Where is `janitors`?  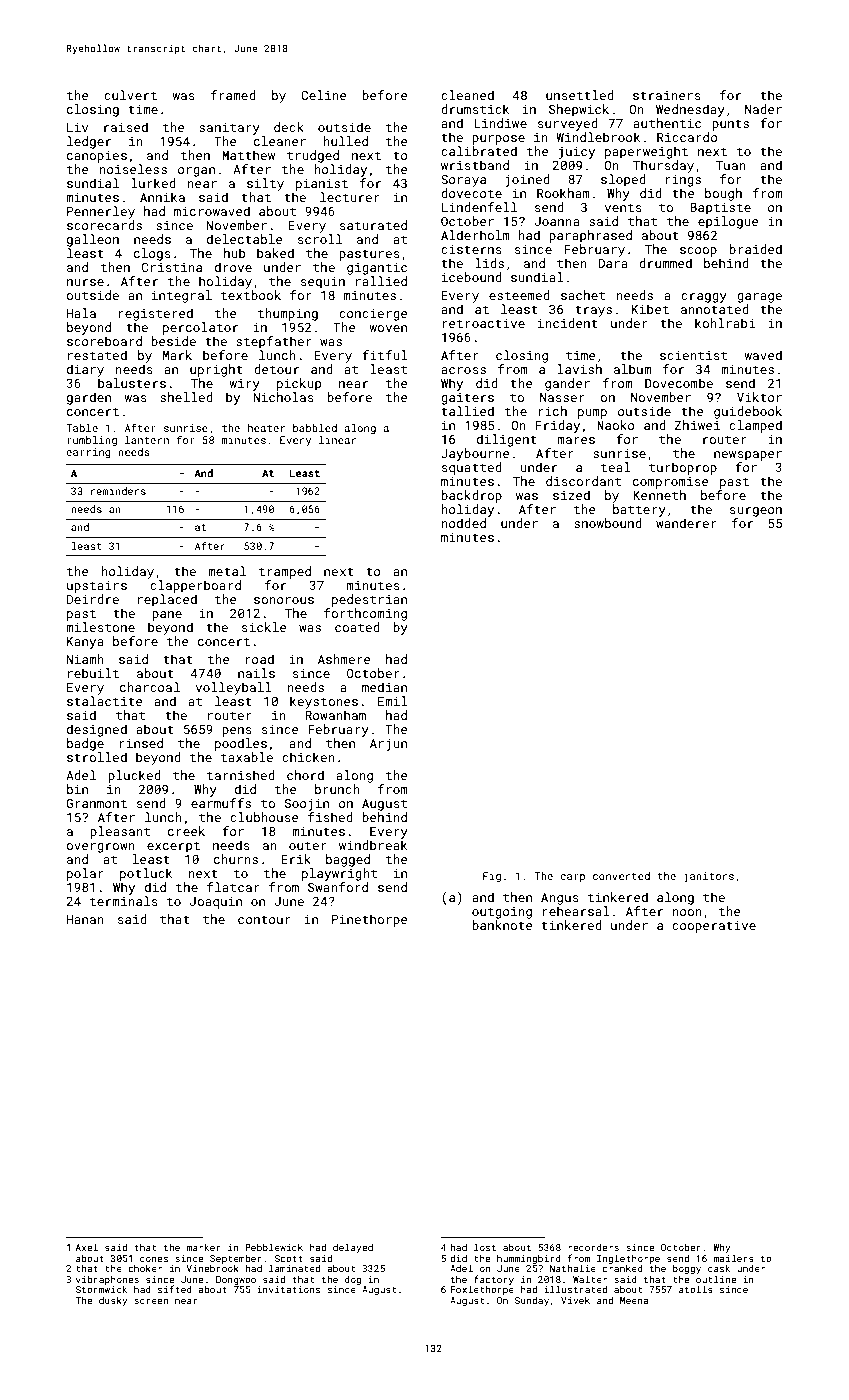
janitors is located at coordinates (709, 877).
